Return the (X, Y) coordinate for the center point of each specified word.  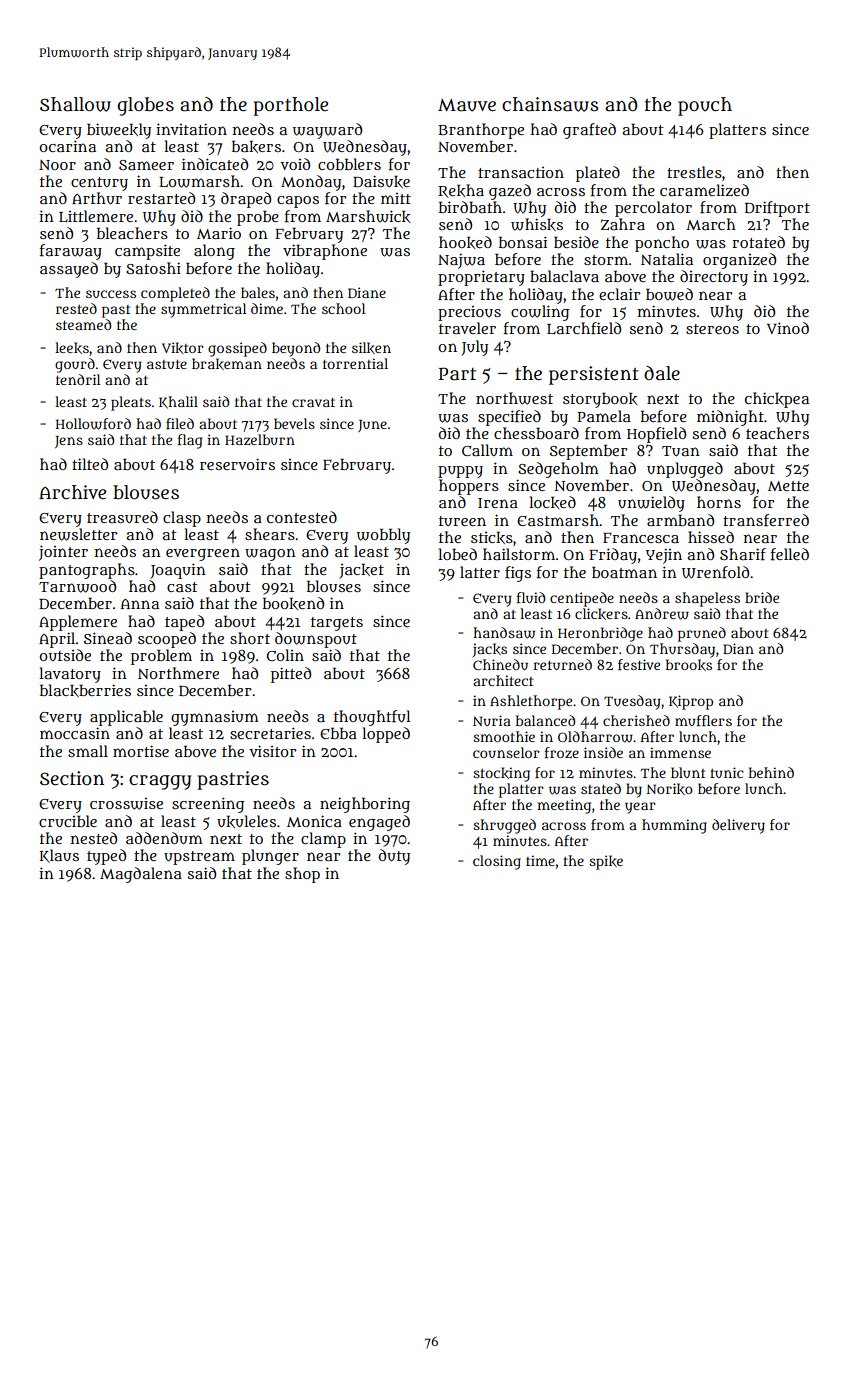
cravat (313, 402)
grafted (589, 131)
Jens (69, 442)
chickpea (777, 400)
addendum (164, 838)
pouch (705, 106)
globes (145, 106)
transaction (521, 172)
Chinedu (500, 664)
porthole (290, 106)
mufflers (703, 720)
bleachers (132, 233)
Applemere (78, 623)
